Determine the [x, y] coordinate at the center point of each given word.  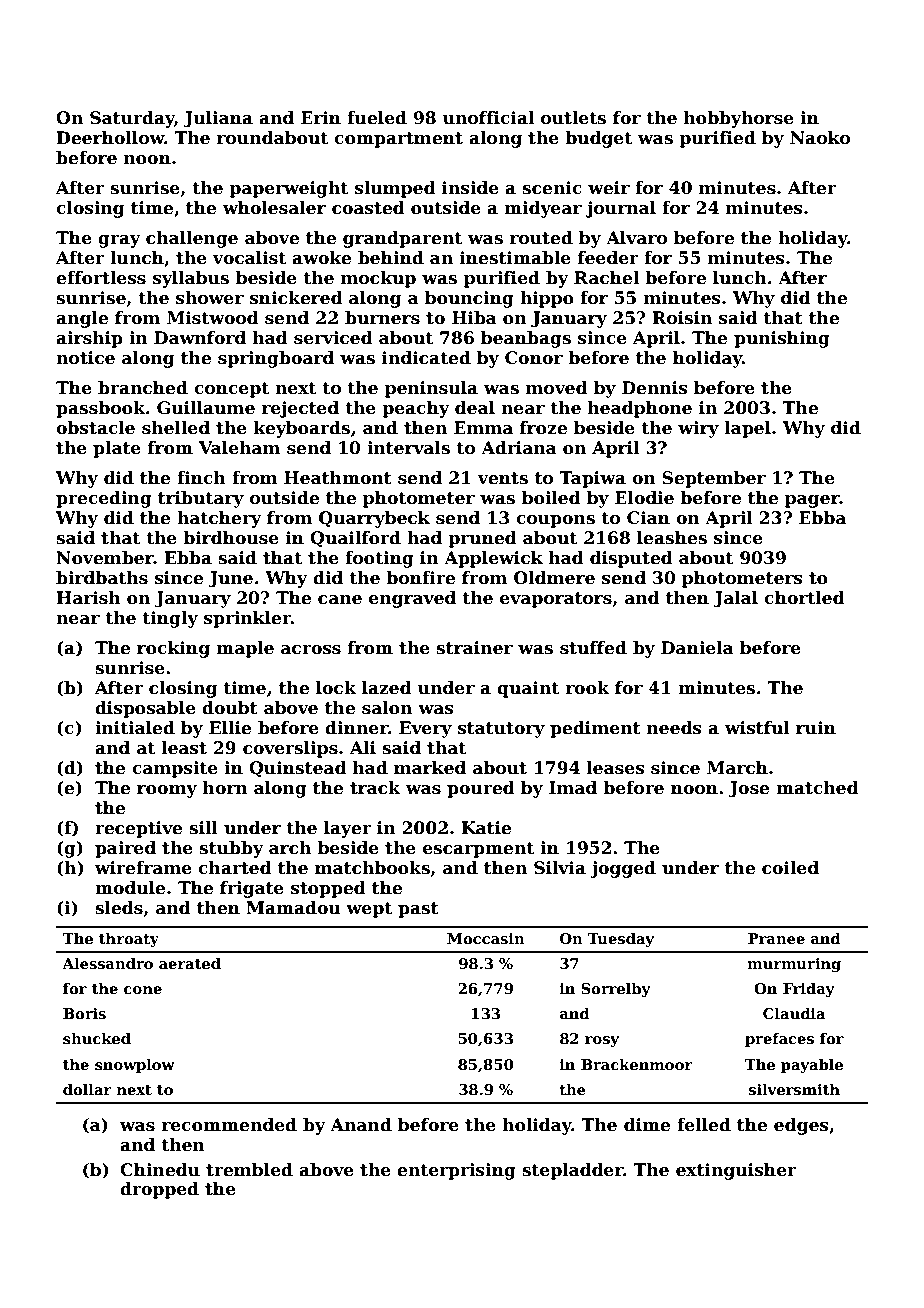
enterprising [456, 1171]
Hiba [474, 318]
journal [621, 209]
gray [119, 241]
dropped [159, 1190]
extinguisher [736, 1171]
